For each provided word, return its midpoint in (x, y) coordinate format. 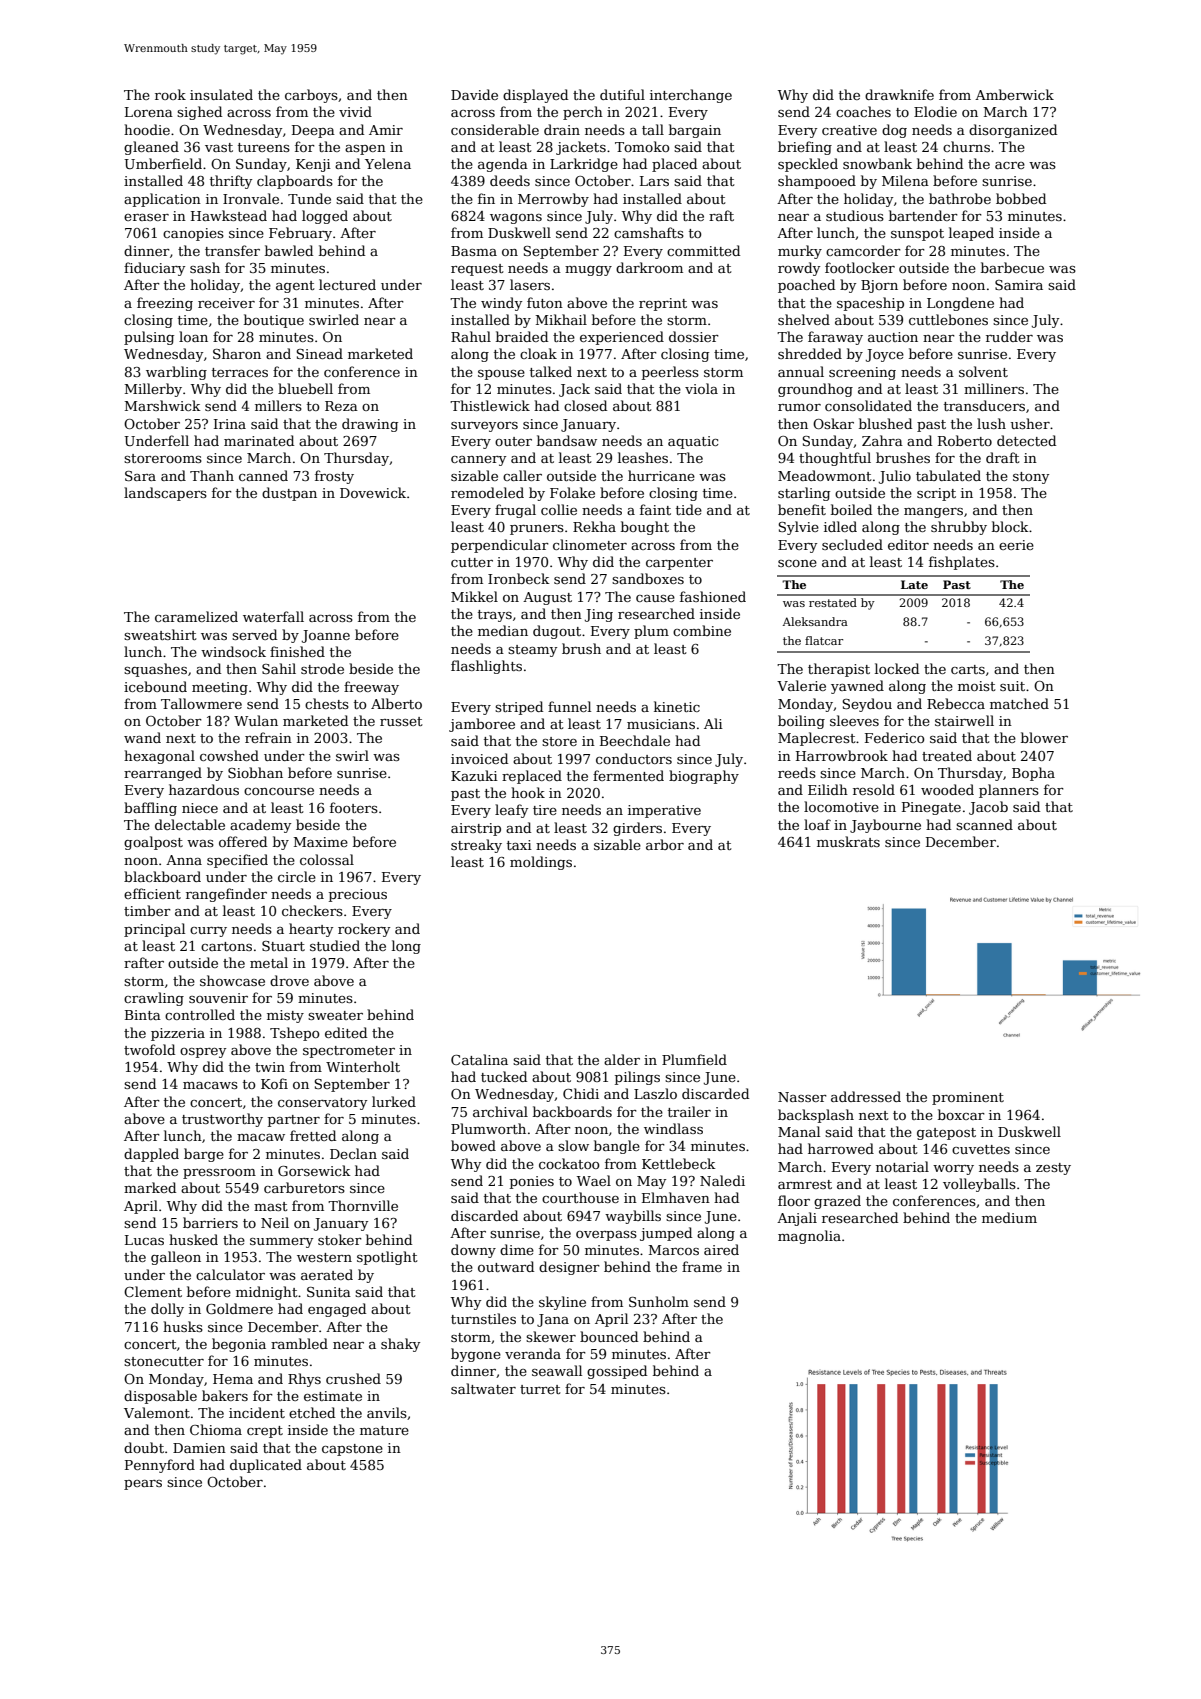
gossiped (617, 1372)
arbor (665, 844)
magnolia (809, 1237)
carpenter (679, 564)
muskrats (848, 841)
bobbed (1021, 198)
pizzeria (178, 1034)
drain (562, 129)
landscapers (165, 494)
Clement (153, 1291)
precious (358, 895)
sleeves (854, 720)
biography (704, 777)
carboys (311, 96)
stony (1031, 478)
